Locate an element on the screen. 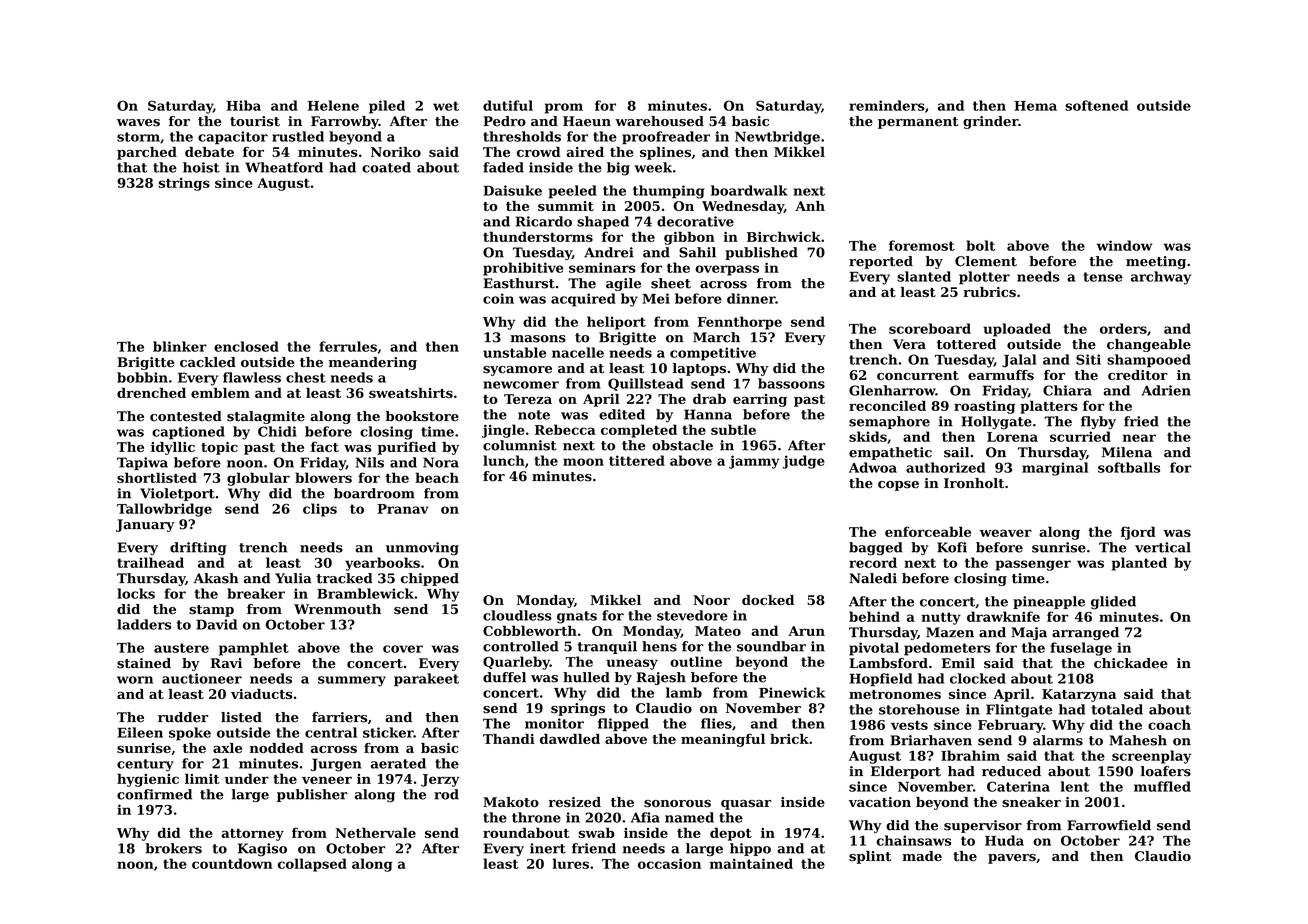 The height and width of the screenshot is (924, 1308). March is located at coordinates (716, 337).
